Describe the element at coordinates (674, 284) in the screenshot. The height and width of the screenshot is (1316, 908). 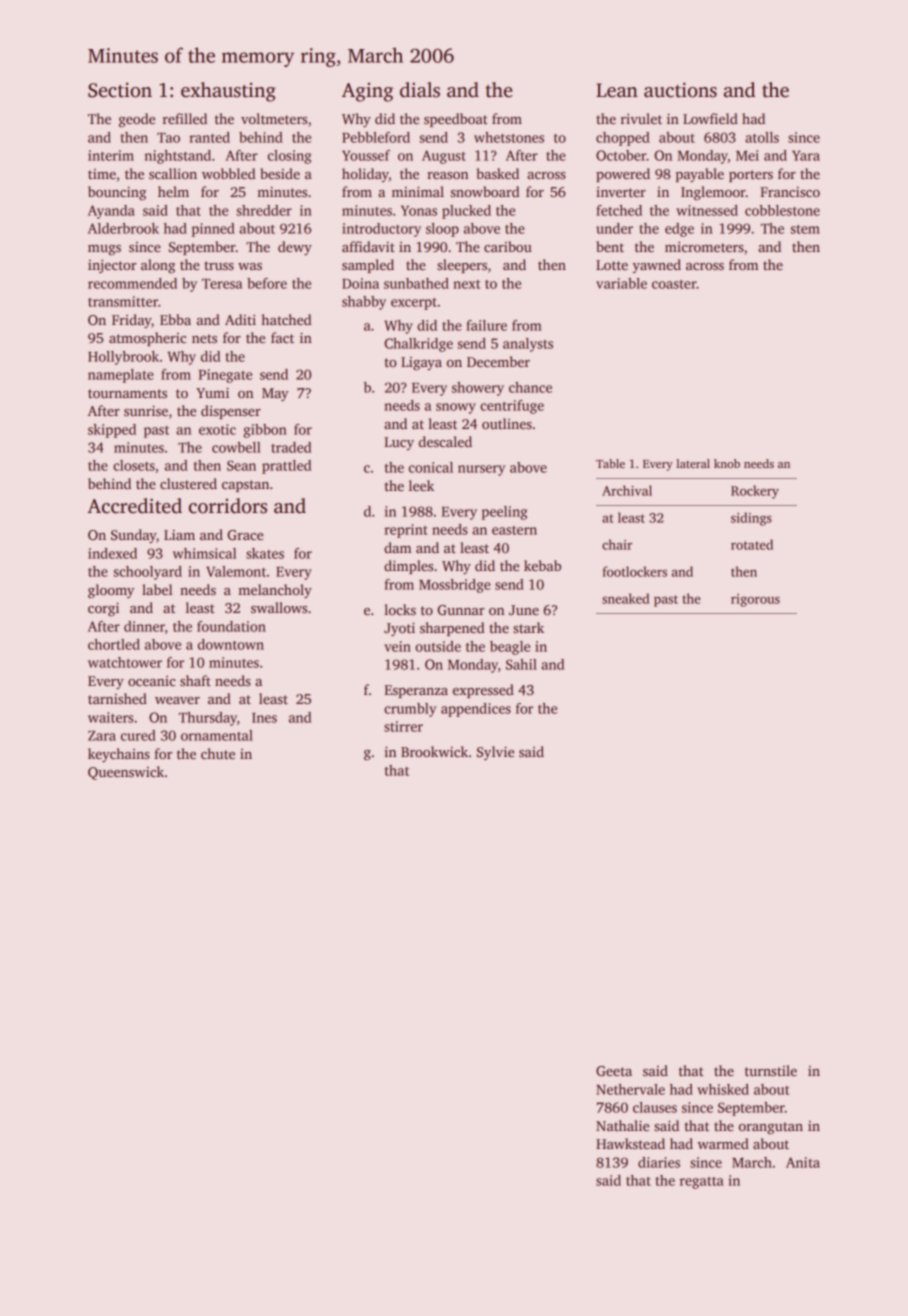
I see `coaster` at that location.
